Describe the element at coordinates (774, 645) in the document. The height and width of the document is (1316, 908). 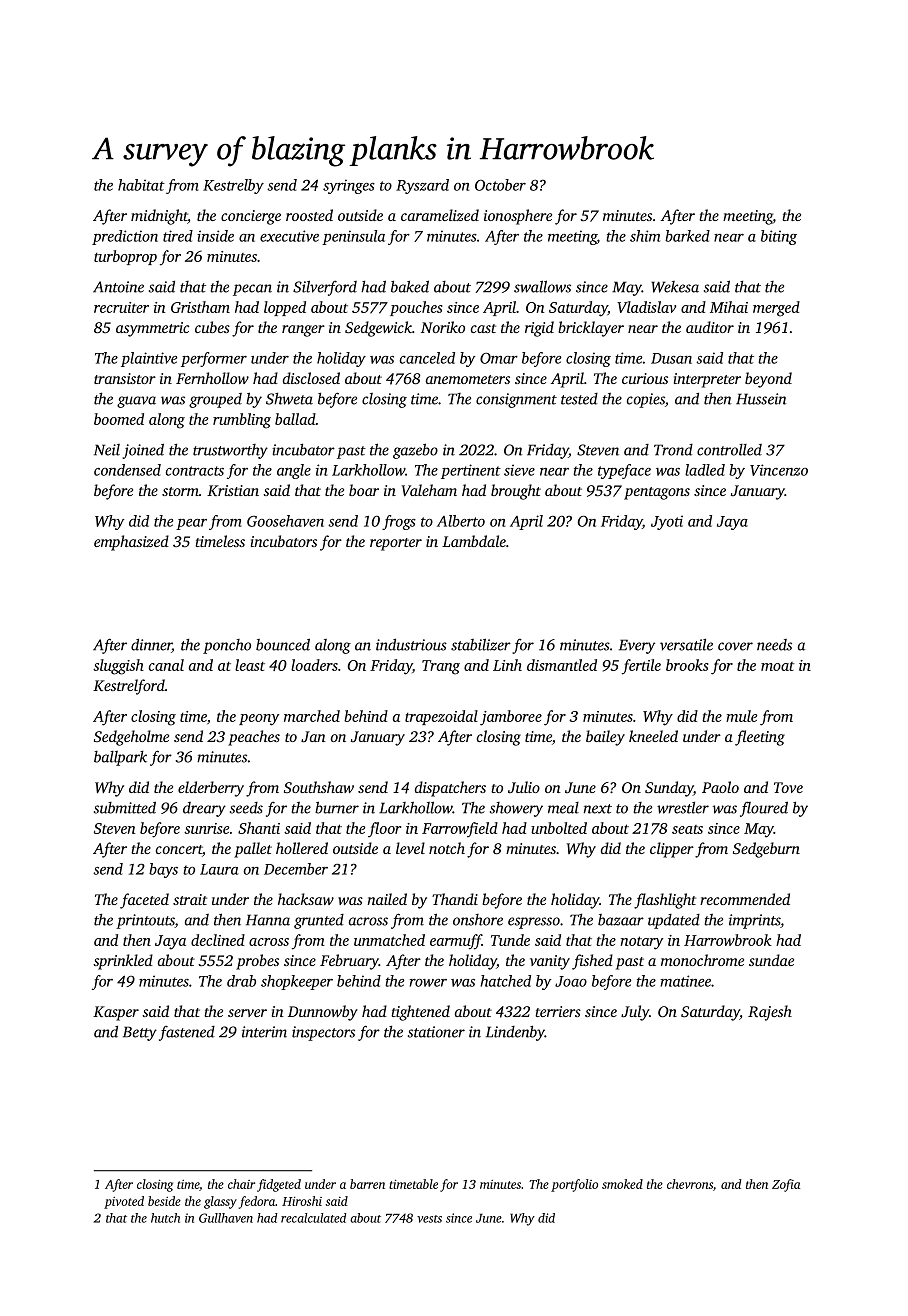
I see `needs` at that location.
